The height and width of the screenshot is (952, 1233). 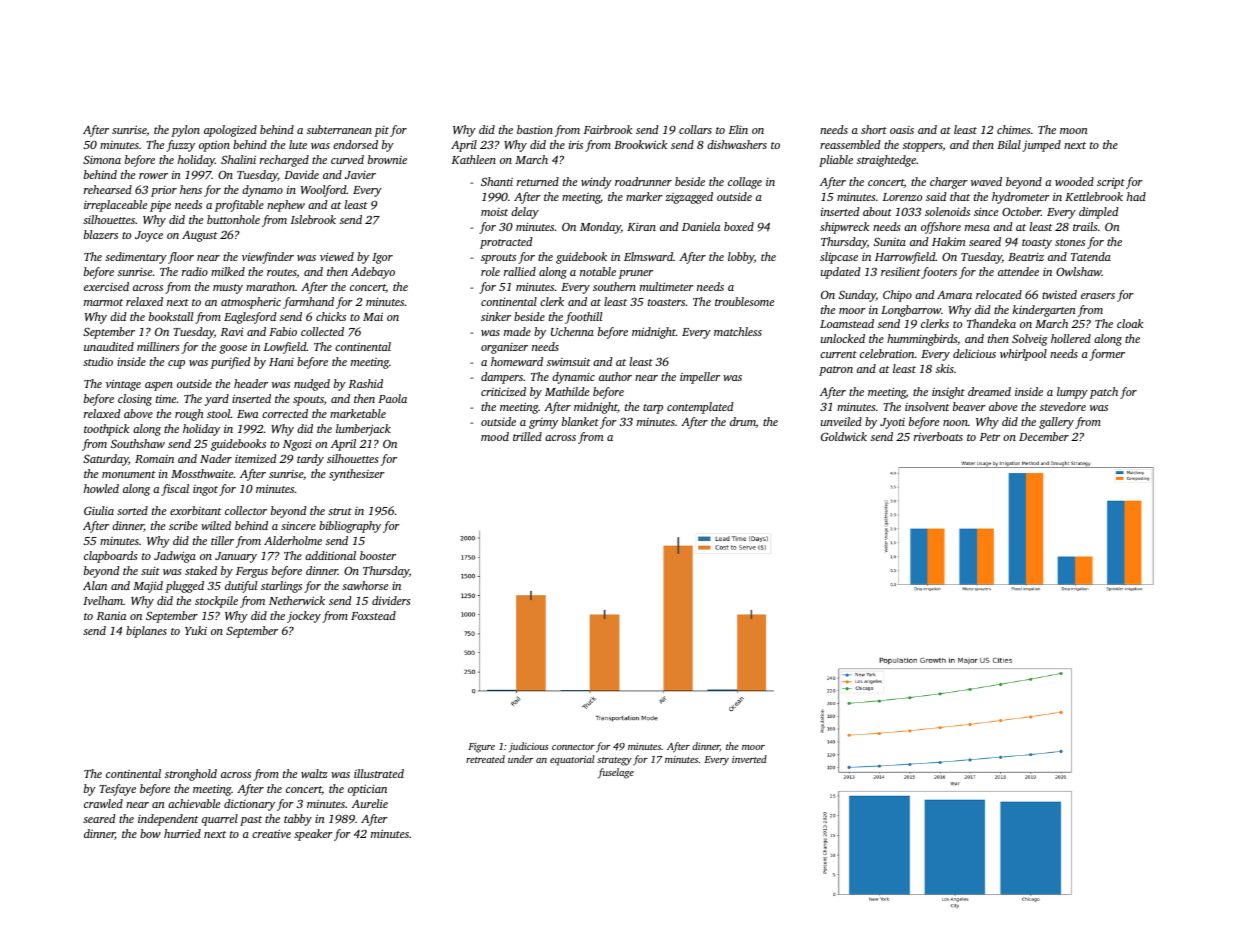 What do you see at coordinates (373, 273) in the screenshot?
I see `Adebayo` at bounding box center [373, 273].
